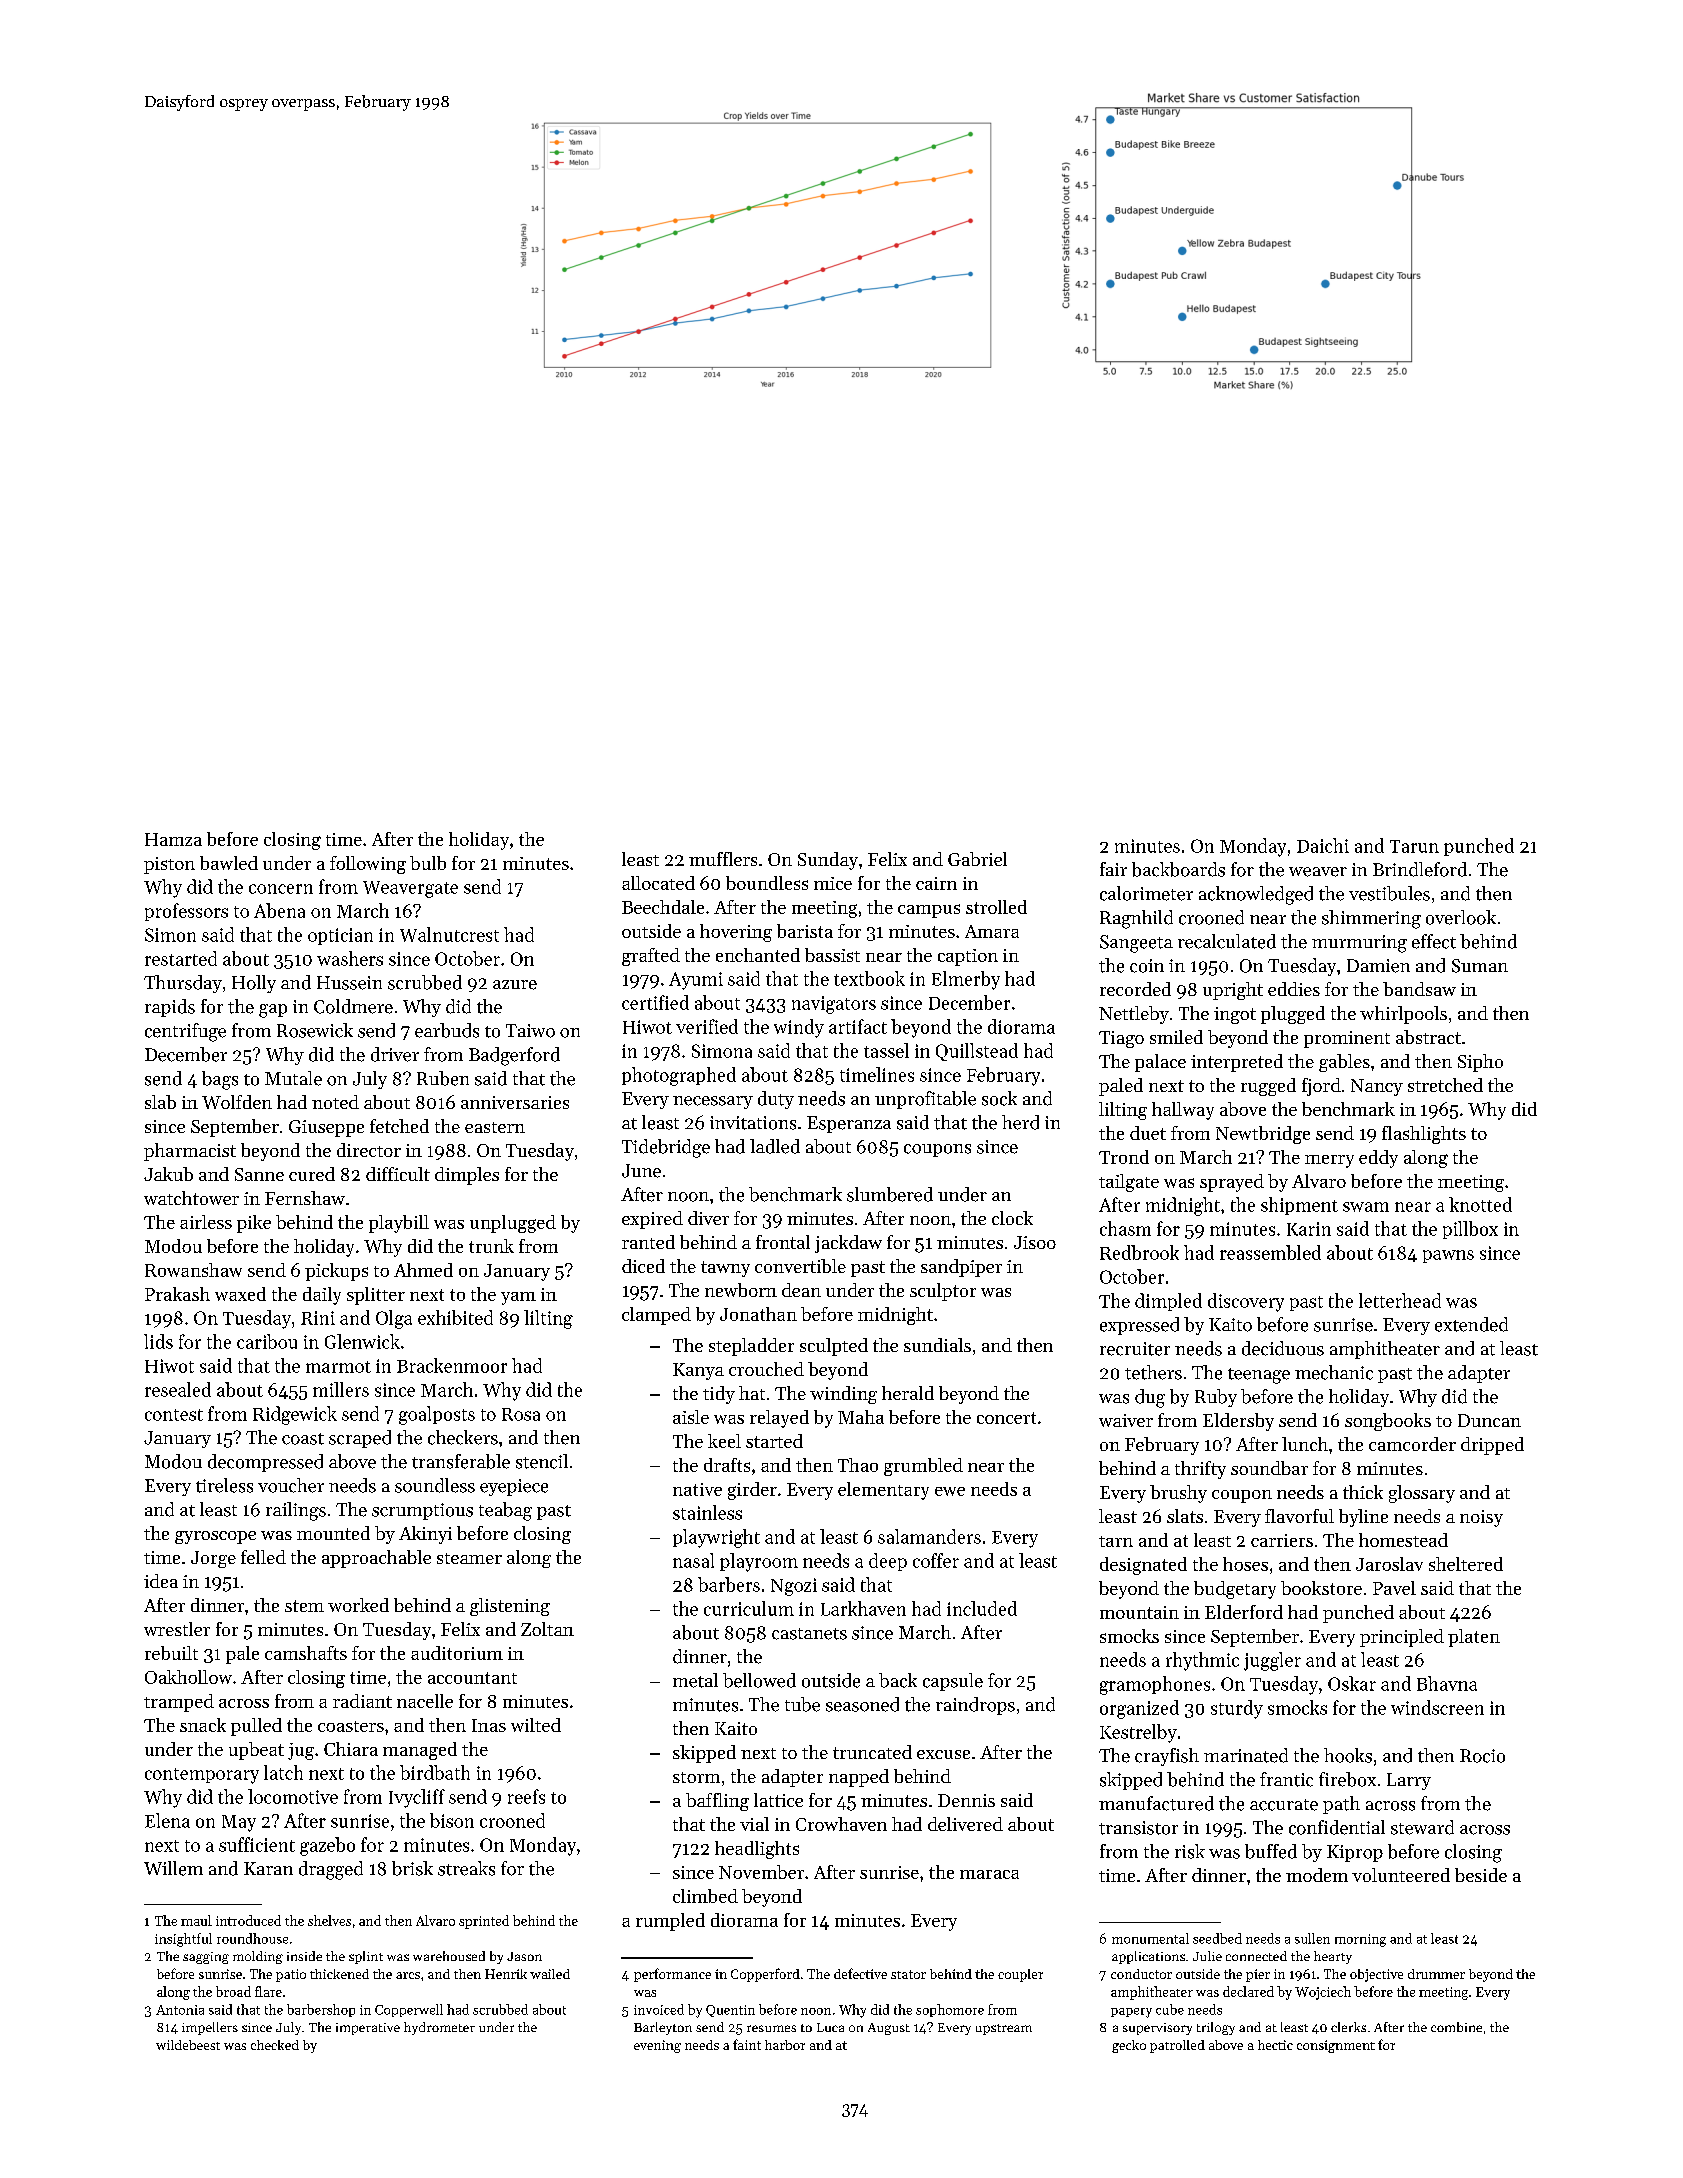 The width and height of the screenshot is (1683, 2178). Describe the element at coordinates (775, 1146) in the screenshot. I see `ladled` at that location.
